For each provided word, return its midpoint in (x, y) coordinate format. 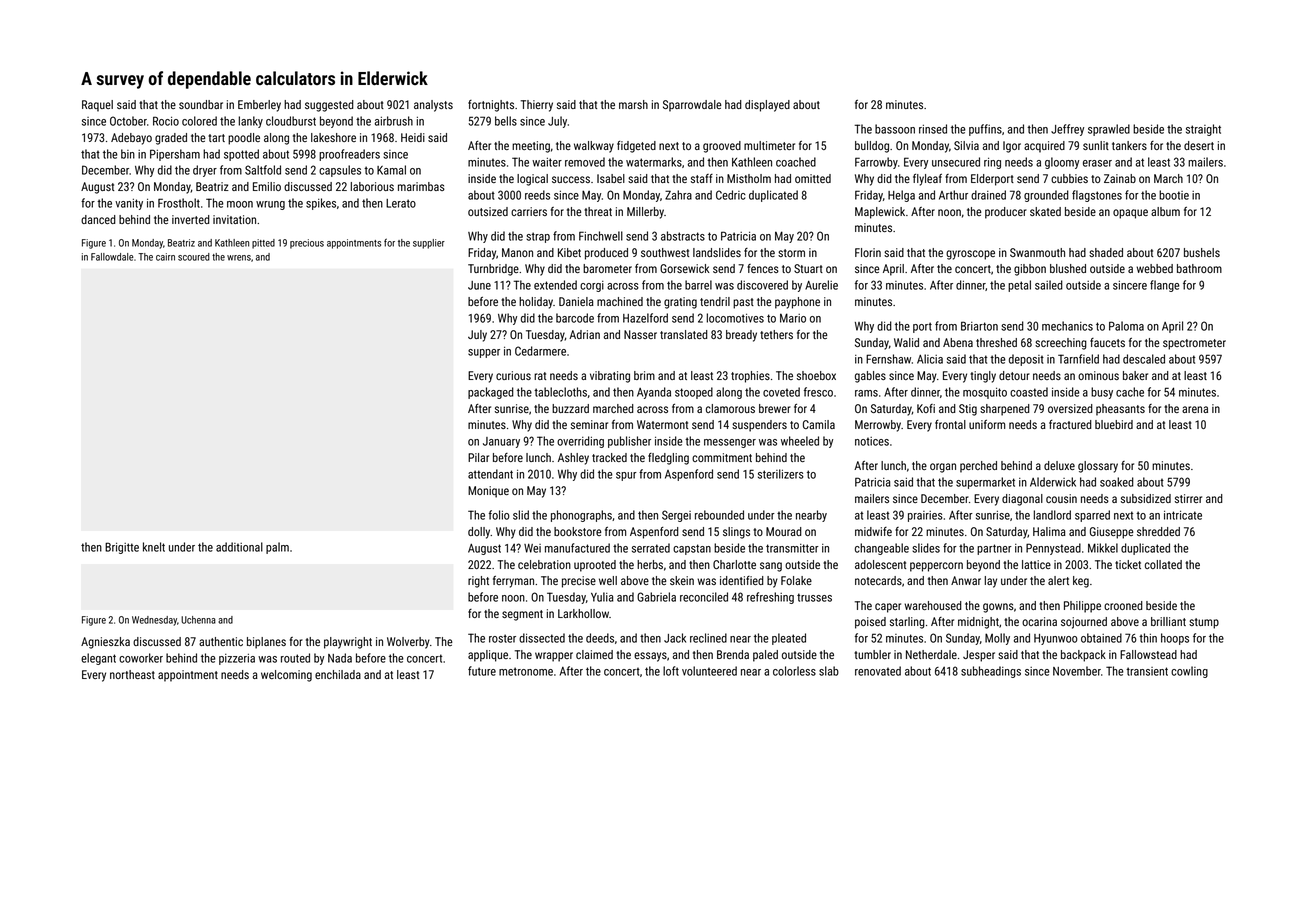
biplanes (266, 643)
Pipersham (175, 155)
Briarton (979, 326)
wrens (239, 258)
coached (796, 162)
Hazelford (645, 318)
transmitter (792, 548)
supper (484, 353)
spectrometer (1194, 344)
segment (522, 615)
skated (1045, 211)
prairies (925, 516)
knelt (154, 547)
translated (684, 334)
